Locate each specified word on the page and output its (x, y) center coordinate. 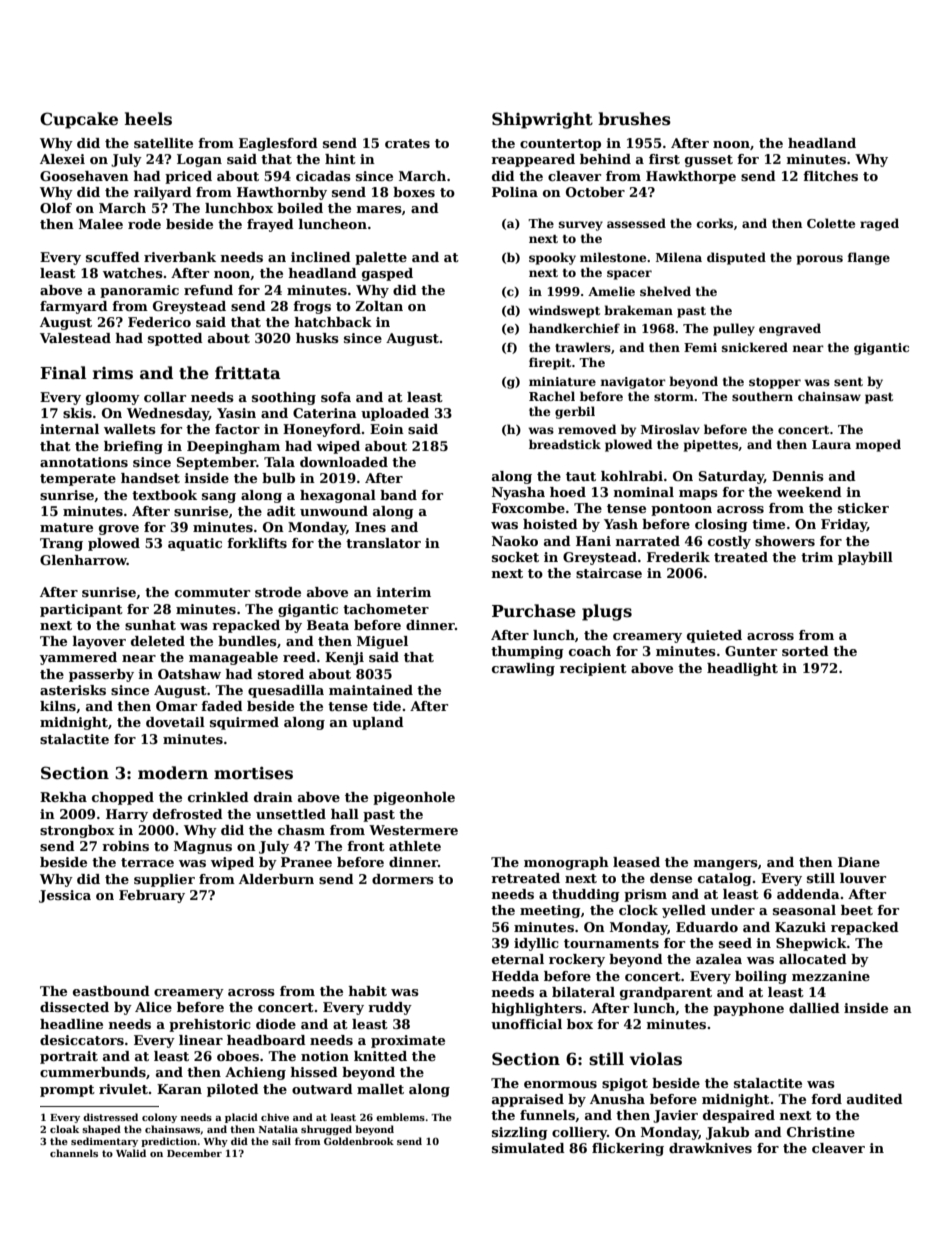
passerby (101, 675)
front (366, 846)
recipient (593, 669)
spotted (175, 339)
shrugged (326, 1130)
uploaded (395, 414)
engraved (790, 329)
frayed (270, 225)
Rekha (63, 797)
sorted (805, 651)
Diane (859, 862)
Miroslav (670, 429)
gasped (387, 274)
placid (241, 1118)
